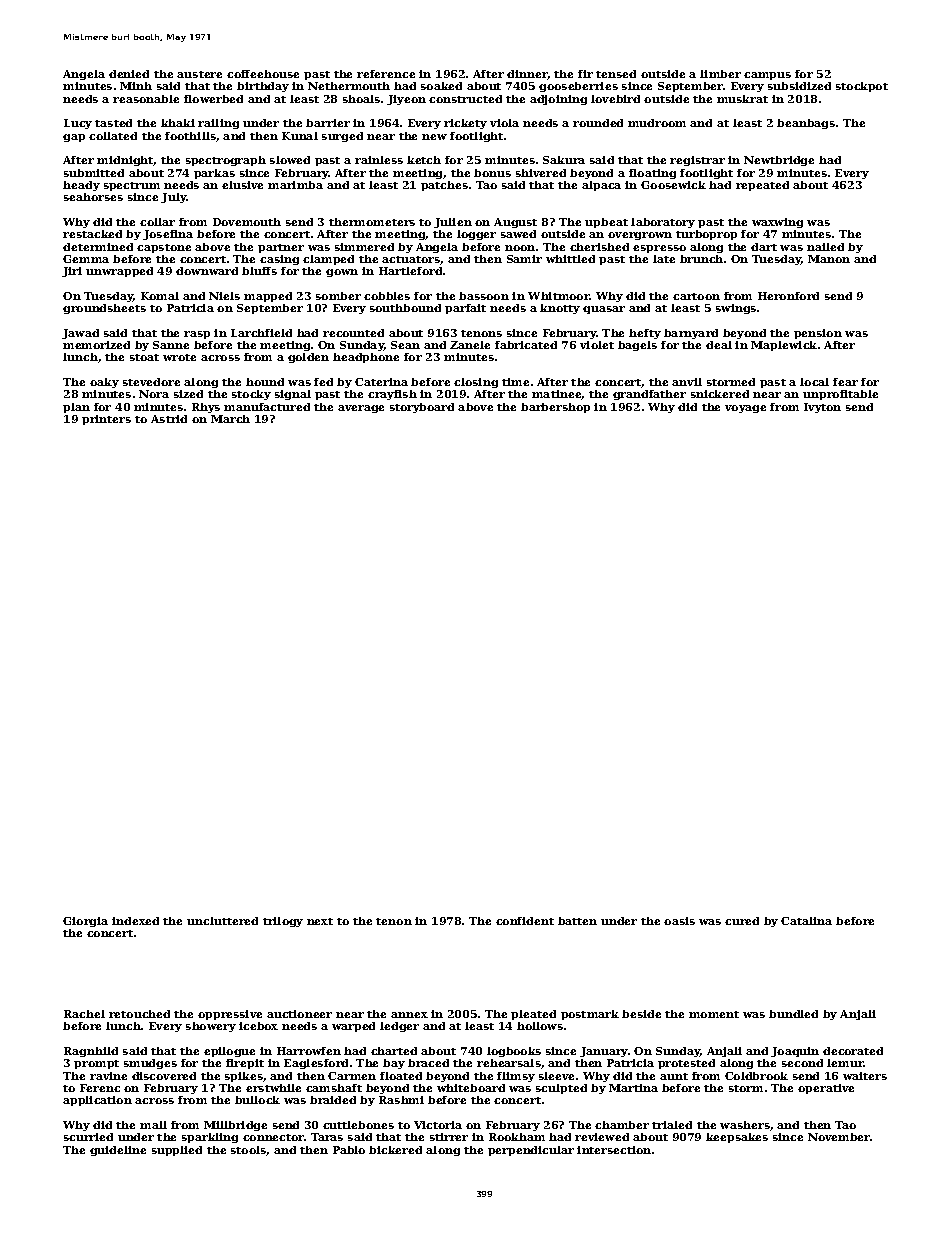 Image resolution: width=952 pixels, height=1233 pixels. What do you see at coordinates (222, 921) in the screenshot?
I see `uncluttered` at bounding box center [222, 921].
